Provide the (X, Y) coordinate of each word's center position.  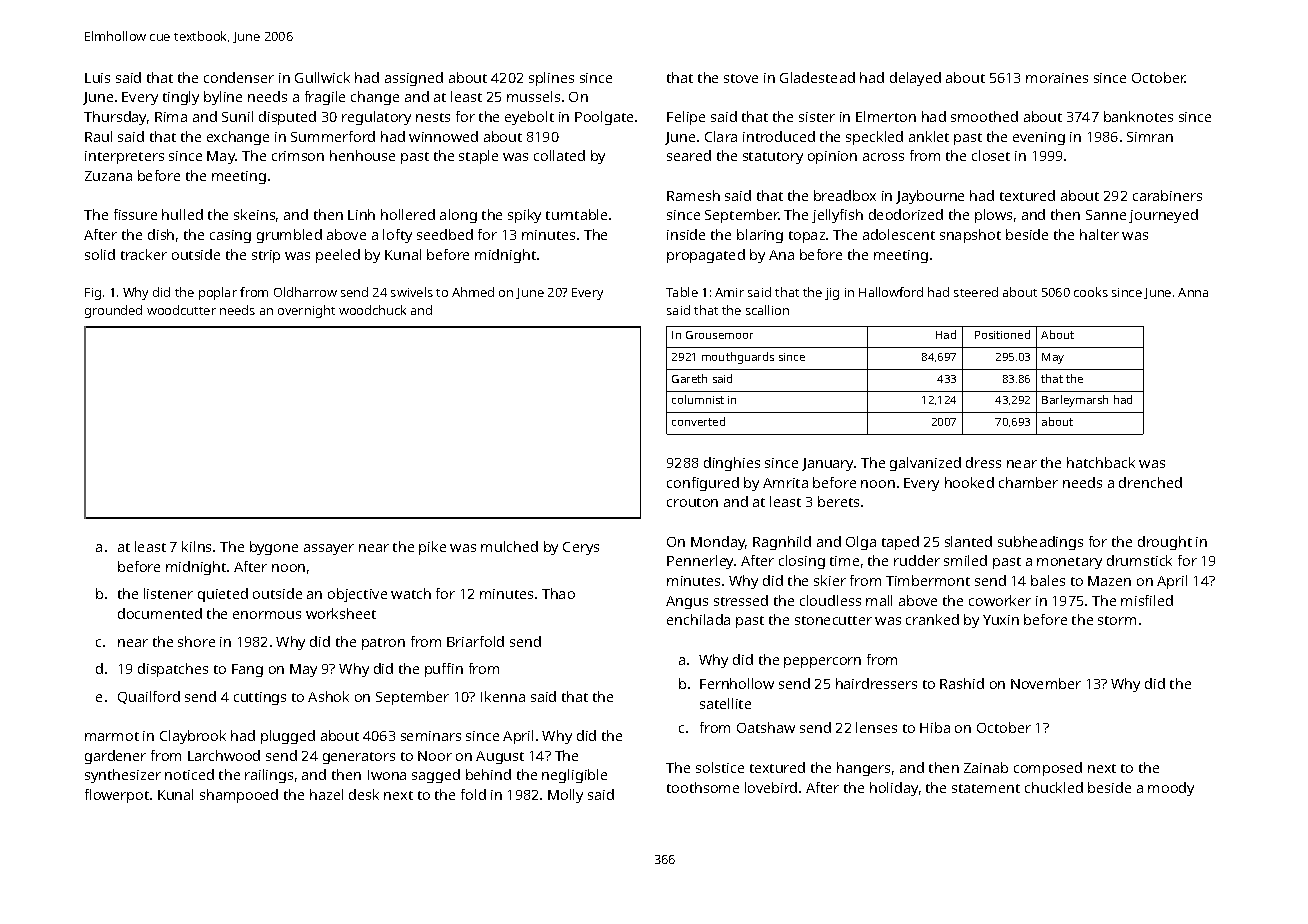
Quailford (149, 697)
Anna (1193, 292)
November (1046, 683)
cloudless (830, 600)
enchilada (698, 619)
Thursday (115, 118)
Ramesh (693, 195)
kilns (196, 546)
